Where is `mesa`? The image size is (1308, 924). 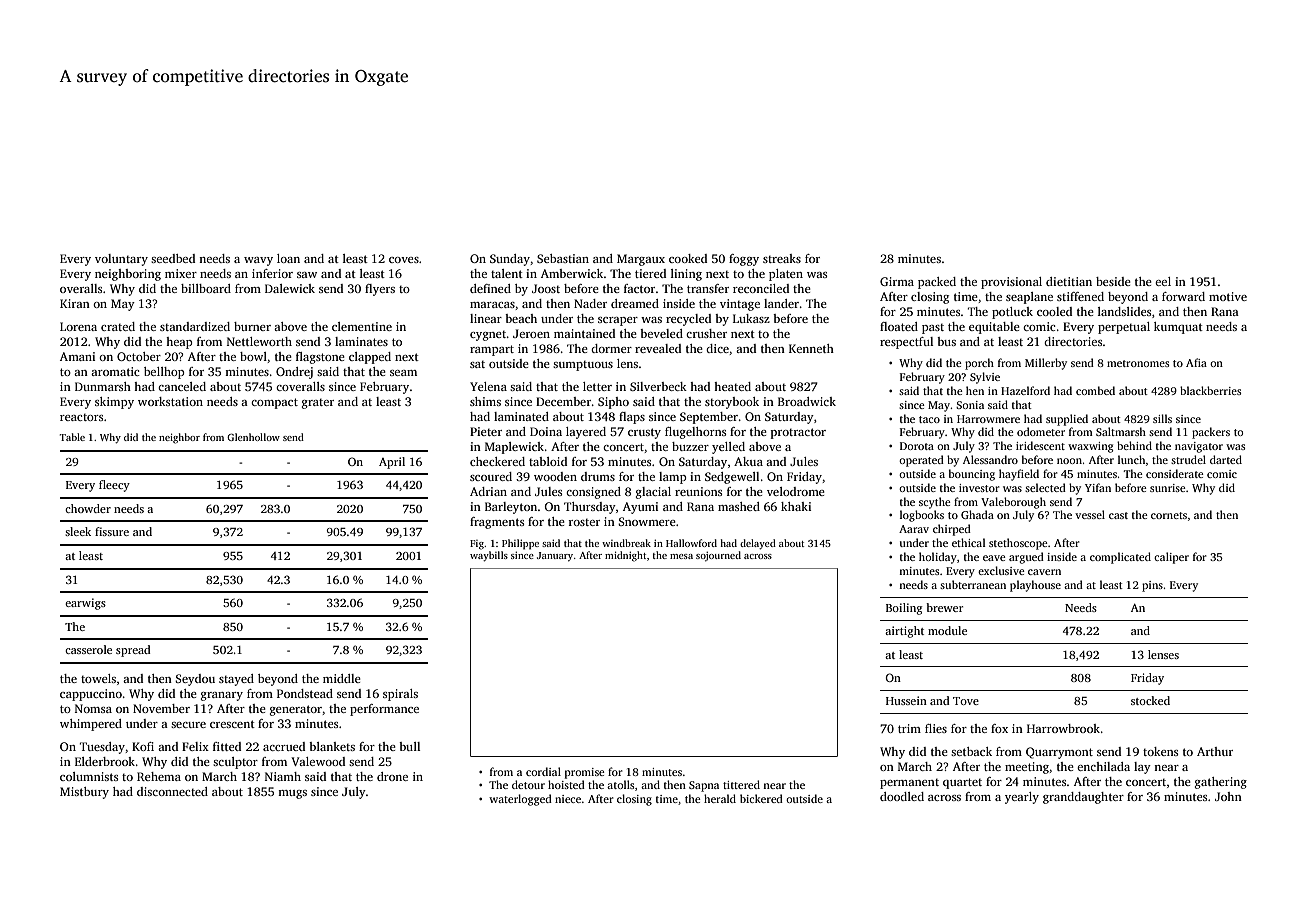 mesa is located at coordinates (681, 556).
